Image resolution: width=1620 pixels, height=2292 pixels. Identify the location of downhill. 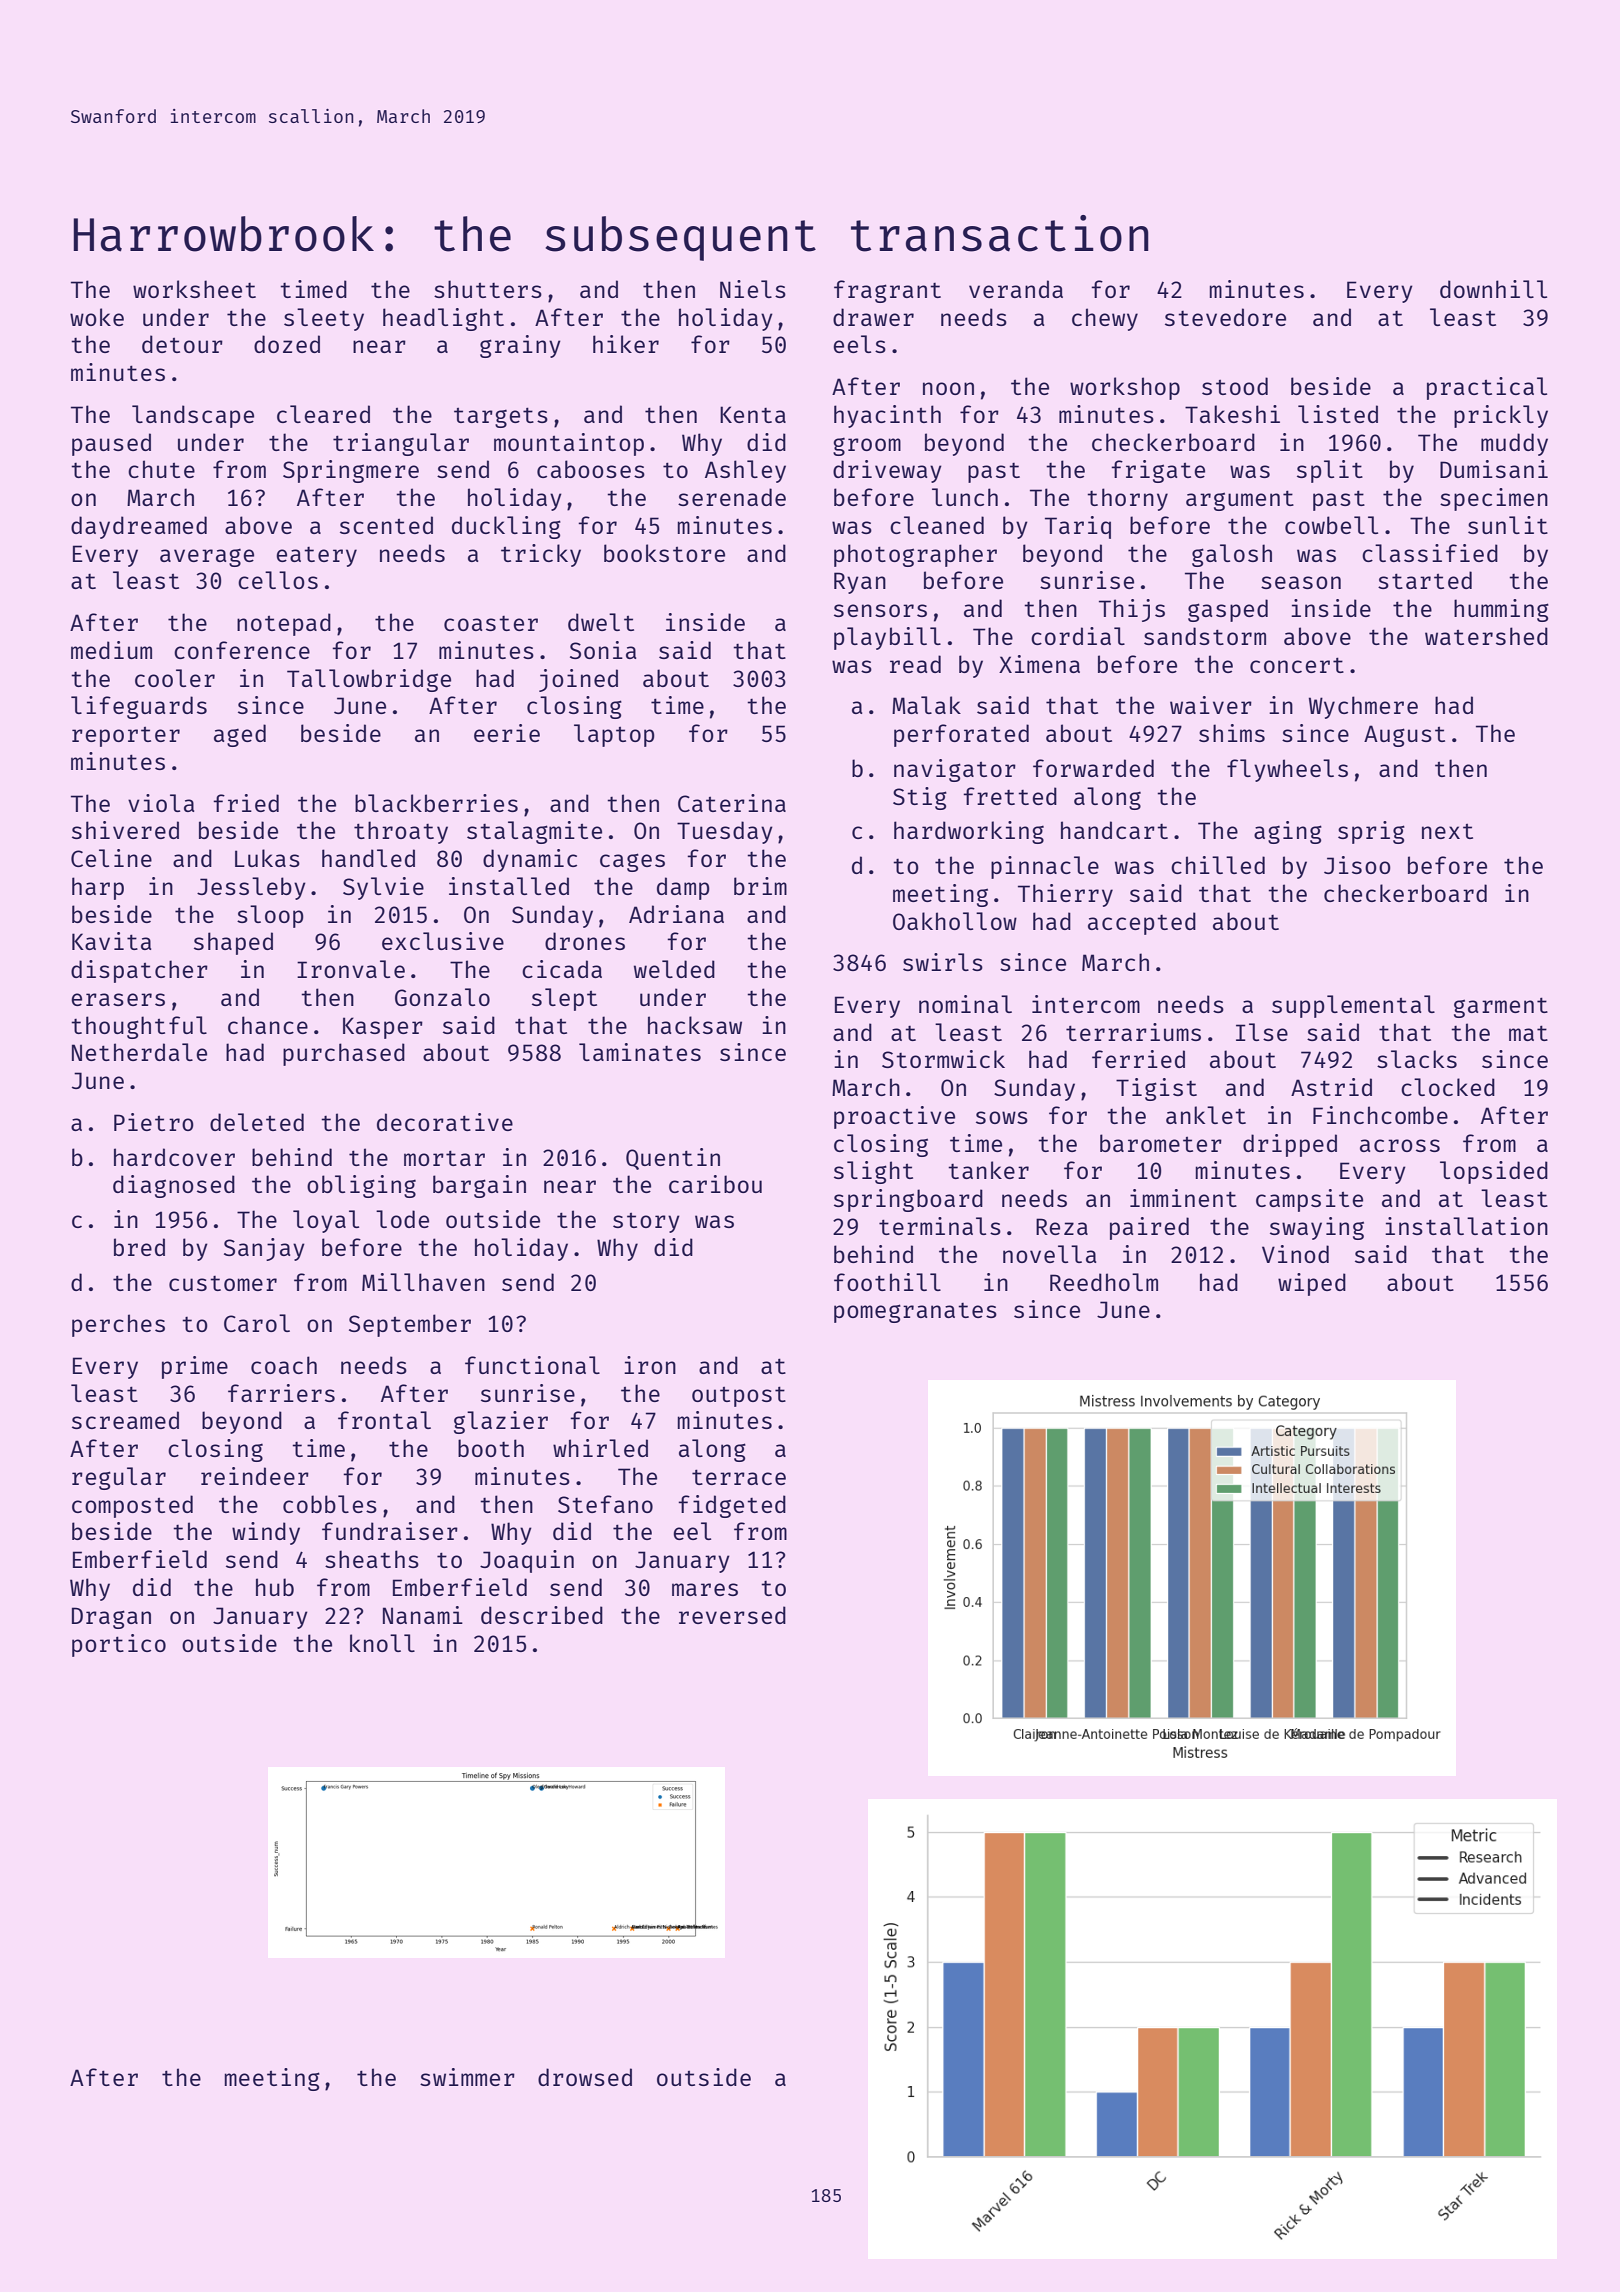
(1493, 289).
